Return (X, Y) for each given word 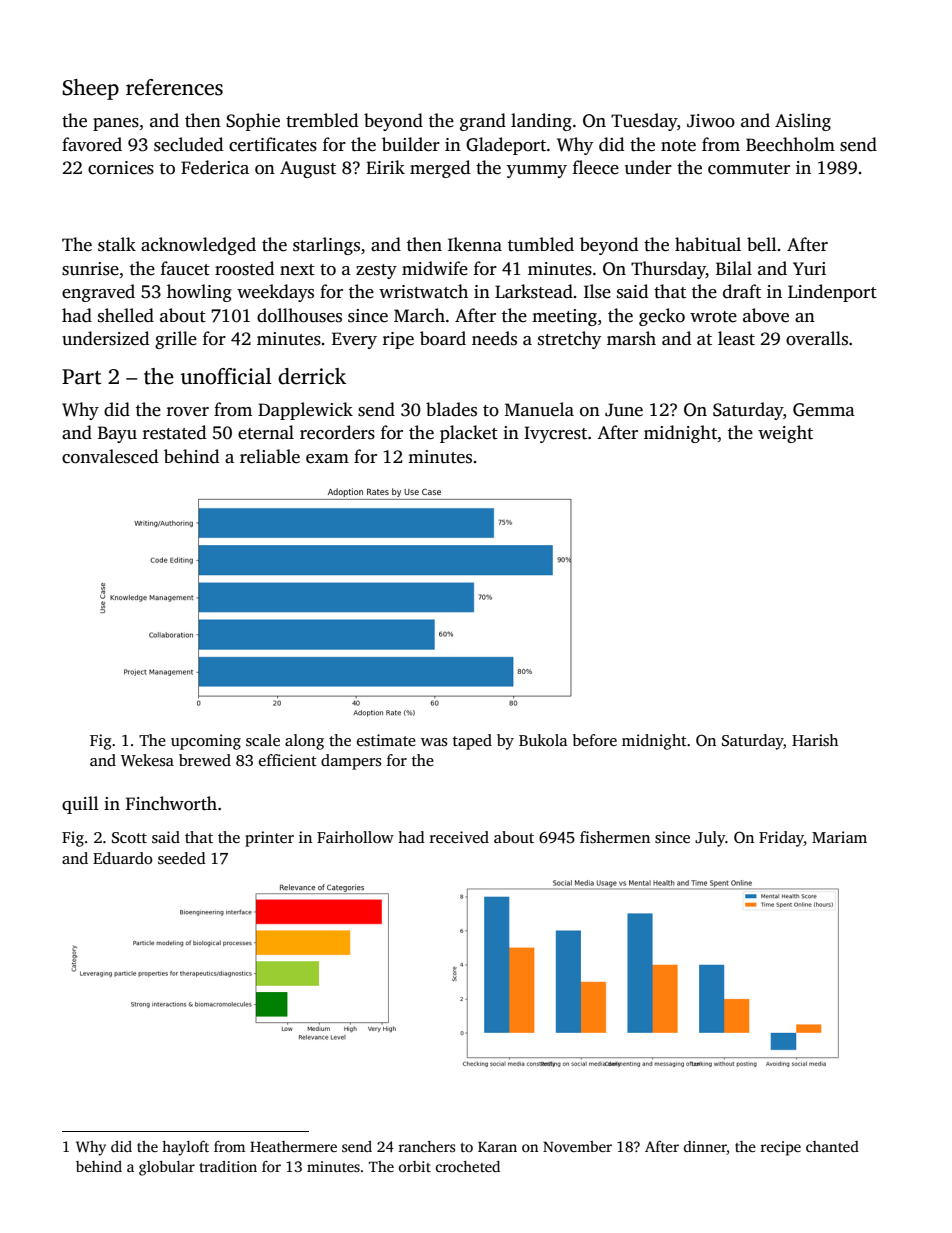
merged (440, 169)
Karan (497, 1147)
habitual (708, 244)
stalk (117, 244)
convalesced (110, 456)
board (443, 338)
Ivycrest (555, 434)
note (678, 146)
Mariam (839, 837)
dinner (705, 1148)
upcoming (206, 742)
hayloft (185, 1148)
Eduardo (123, 858)
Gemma (824, 410)
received (459, 837)
